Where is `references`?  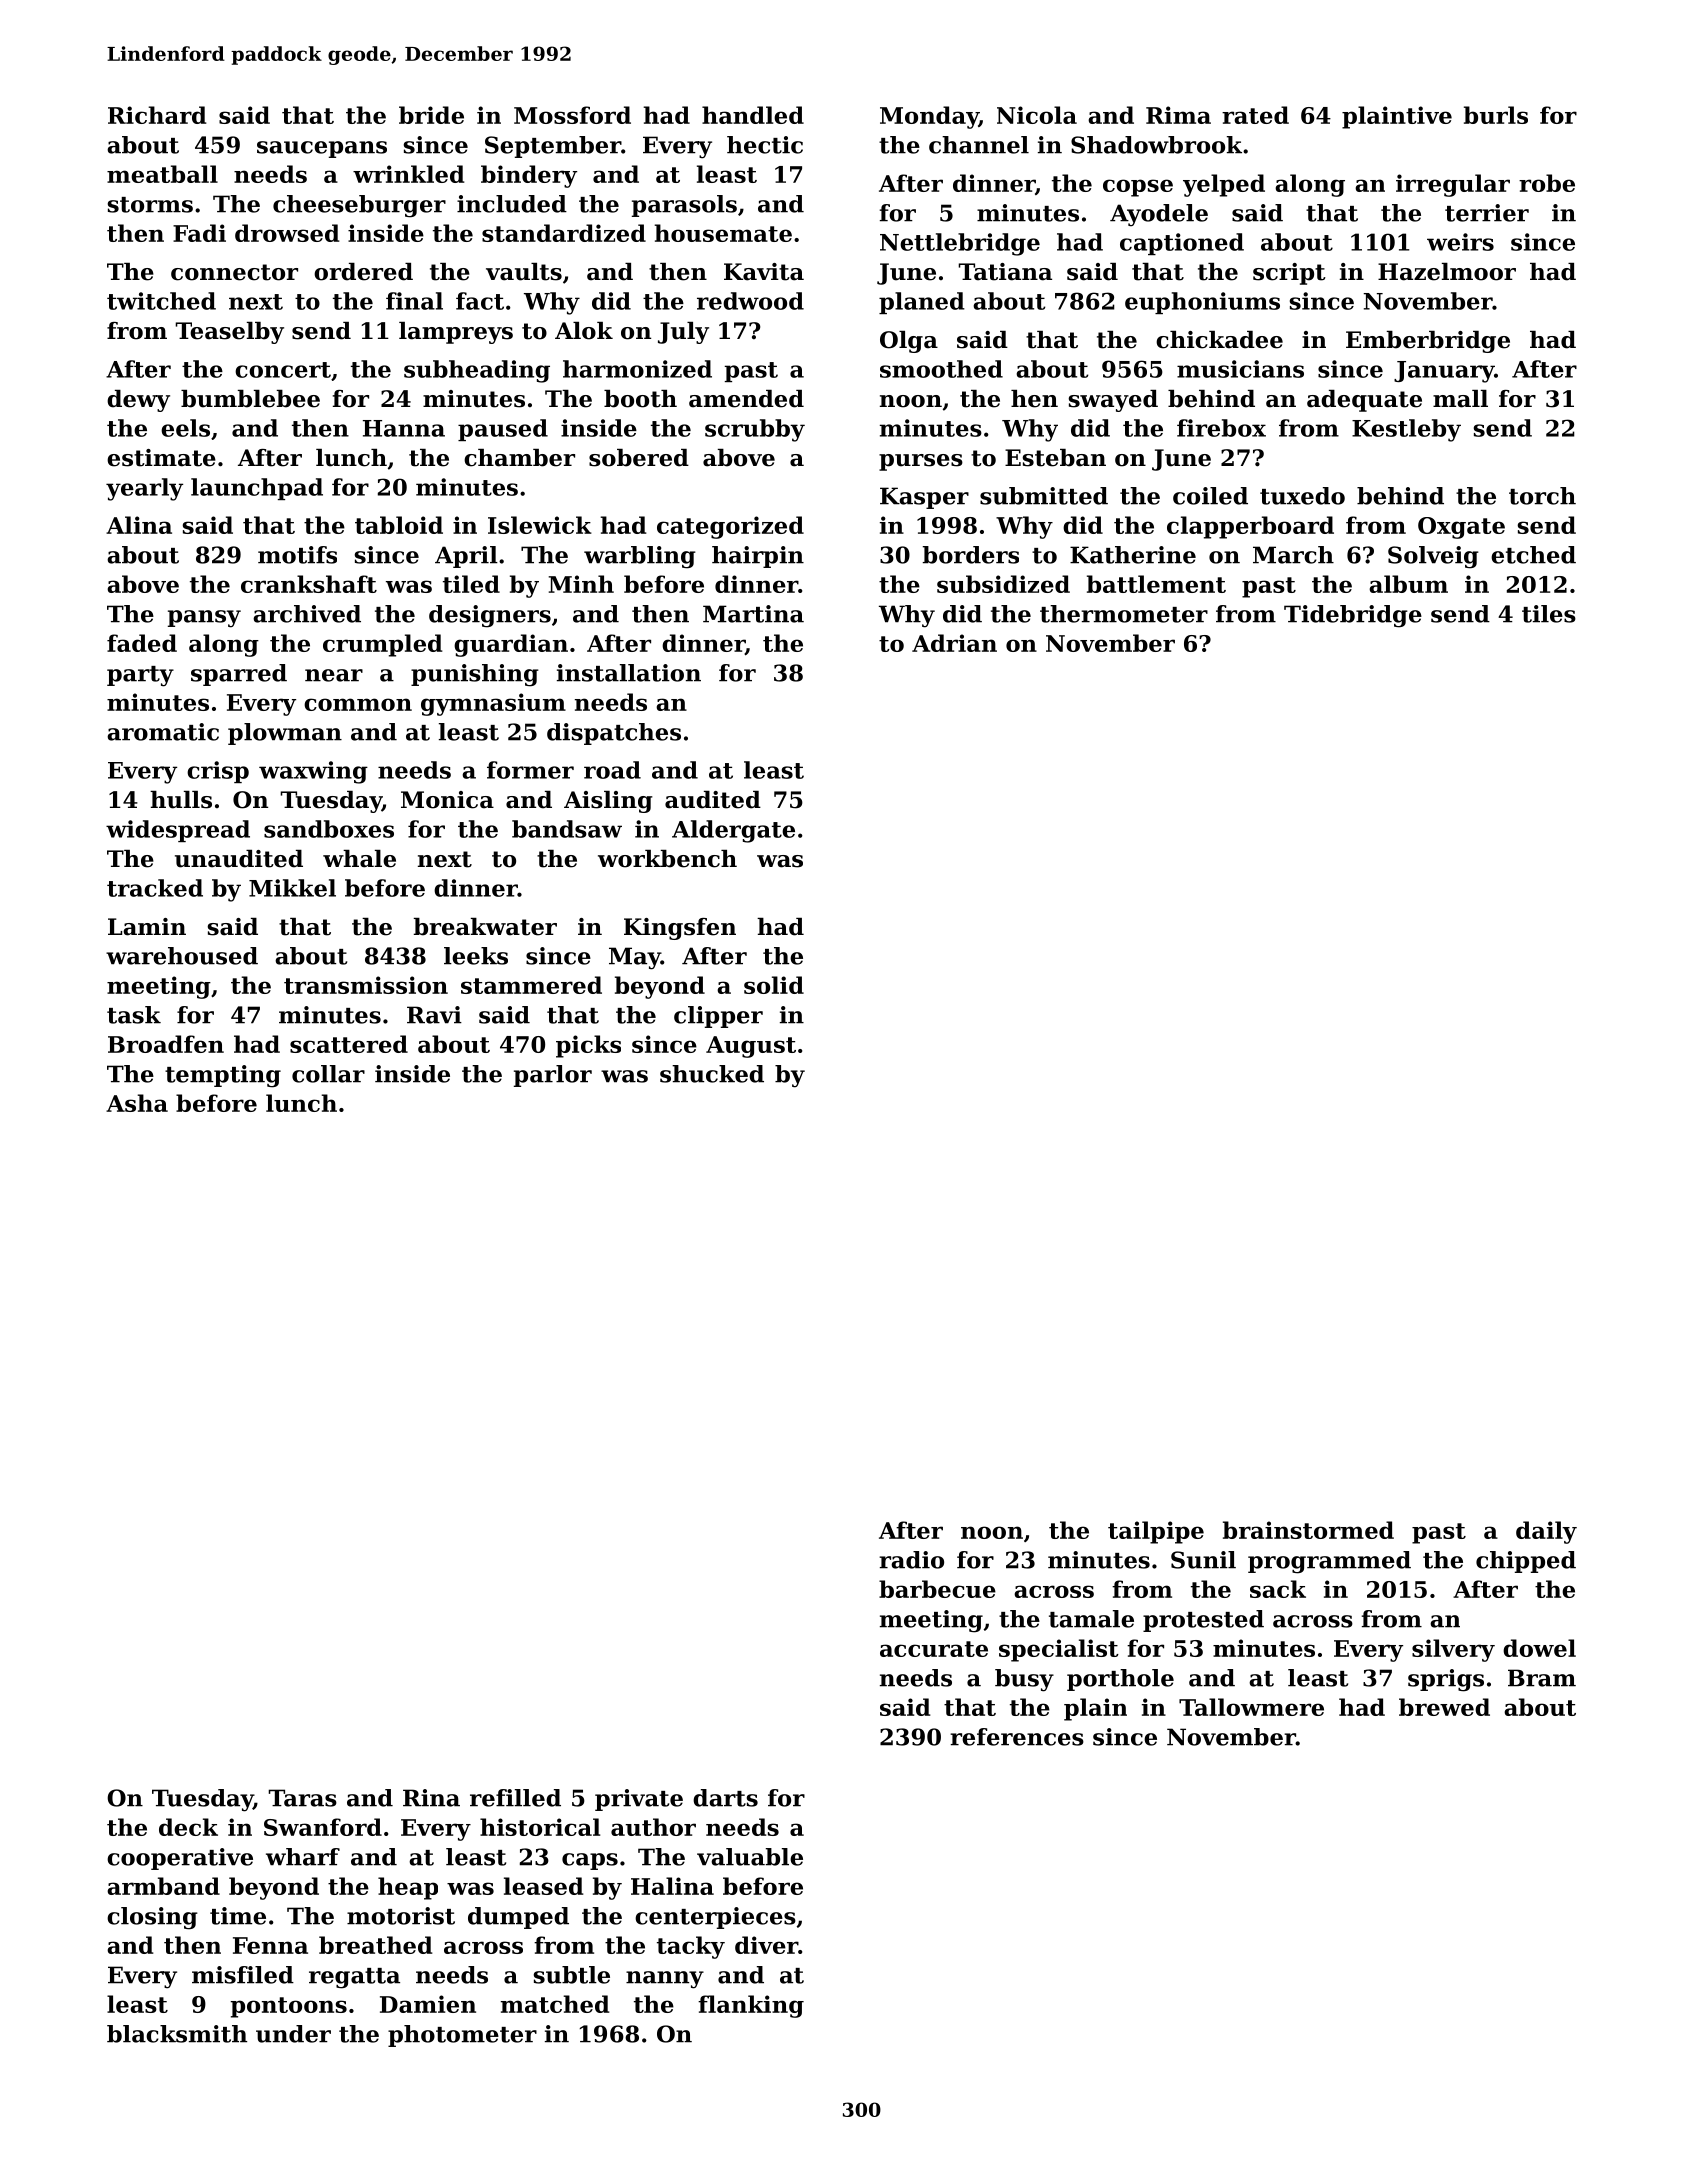 references is located at coordinates (1017, 1737).
